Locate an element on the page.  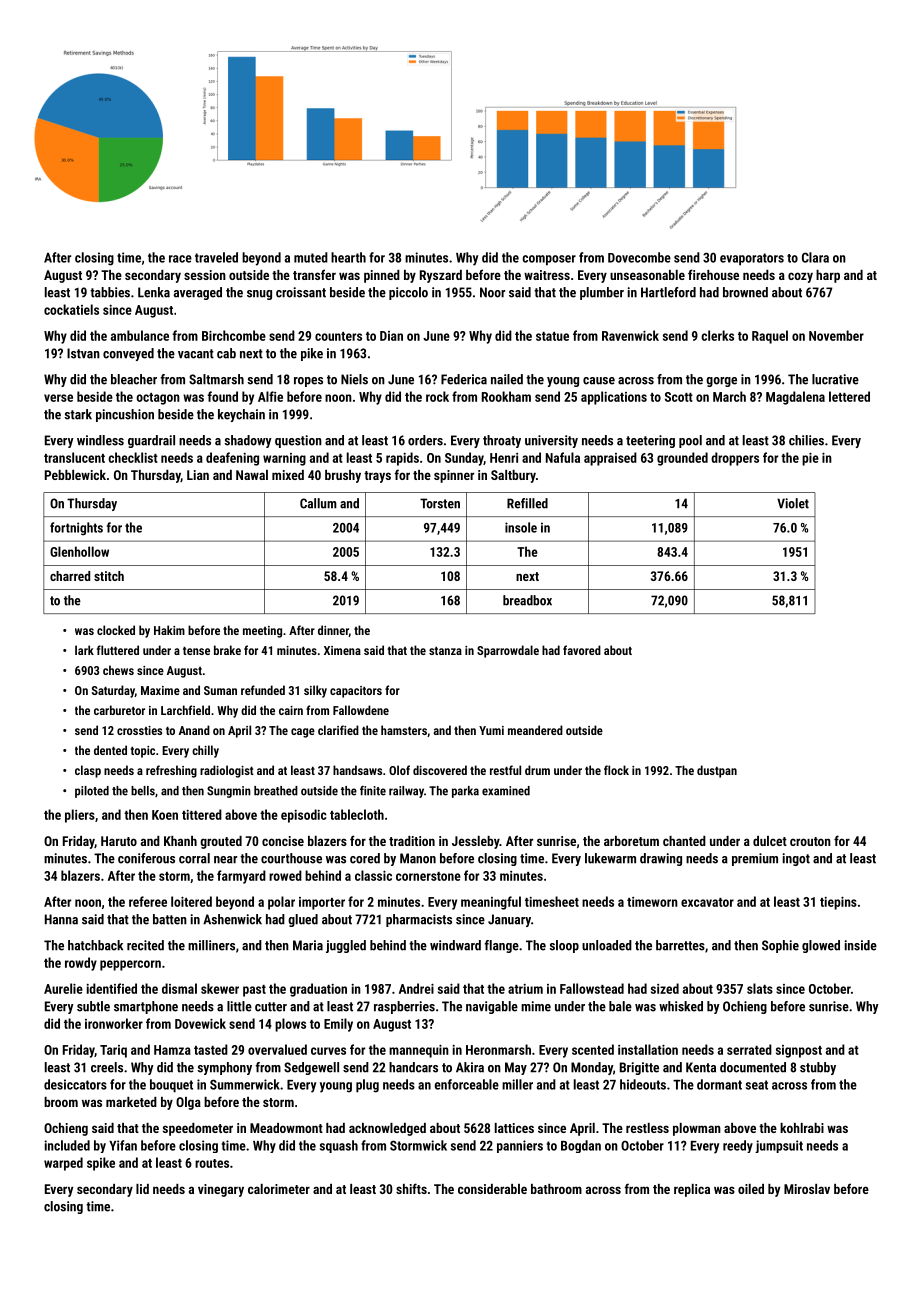
traveled is located at coordinates (216, 257).
